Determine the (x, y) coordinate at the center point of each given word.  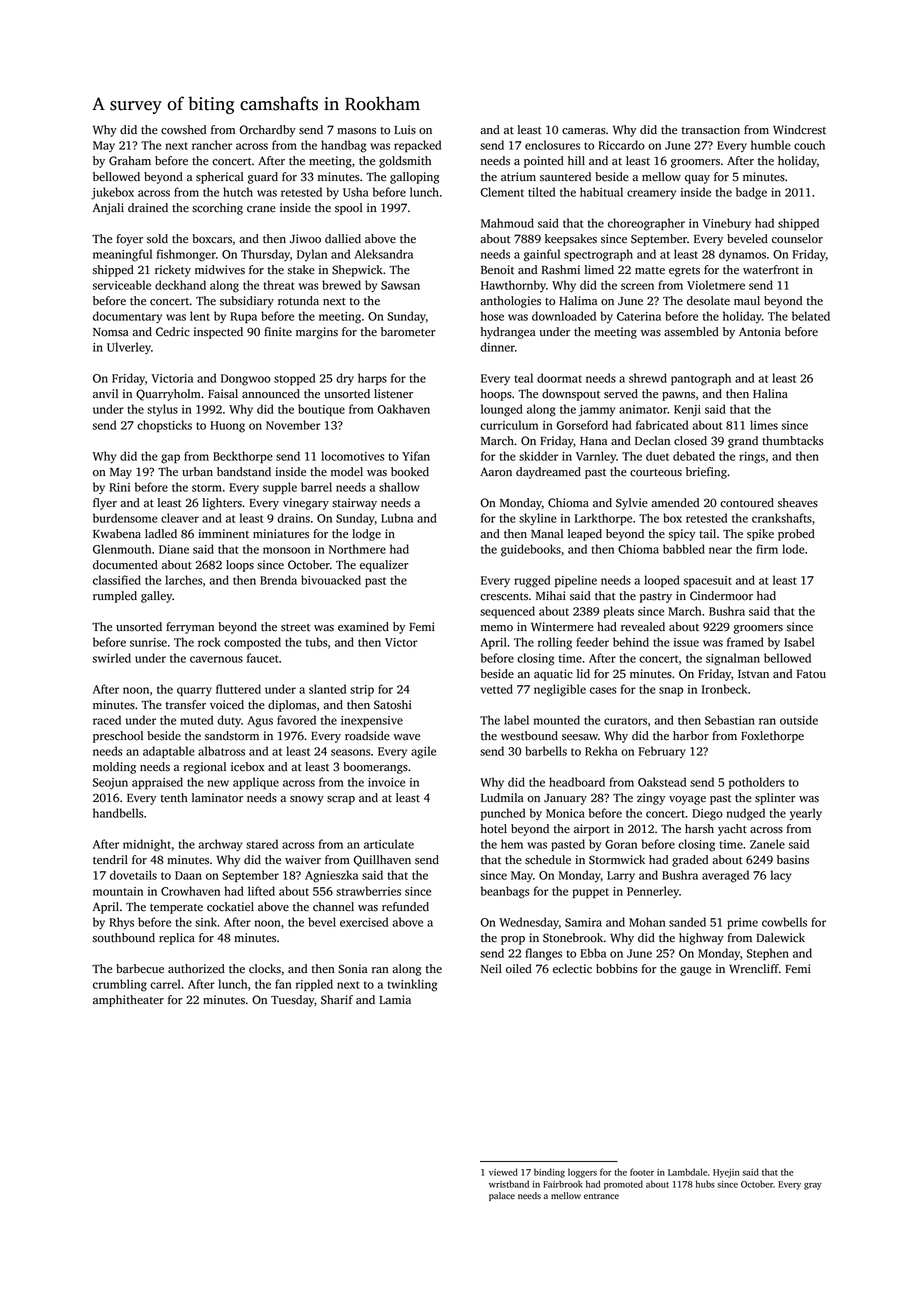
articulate (389, 844)
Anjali (108, 209)
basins (793, 860)
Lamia (395, 999)
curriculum (509, 425)
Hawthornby (513, 286)
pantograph (701, 379)
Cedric (173, 332)
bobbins (617, 969)
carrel (165, 984)
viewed (503, 1172)
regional (204, 768)
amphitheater (128, 1001)
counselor (797, 239)
